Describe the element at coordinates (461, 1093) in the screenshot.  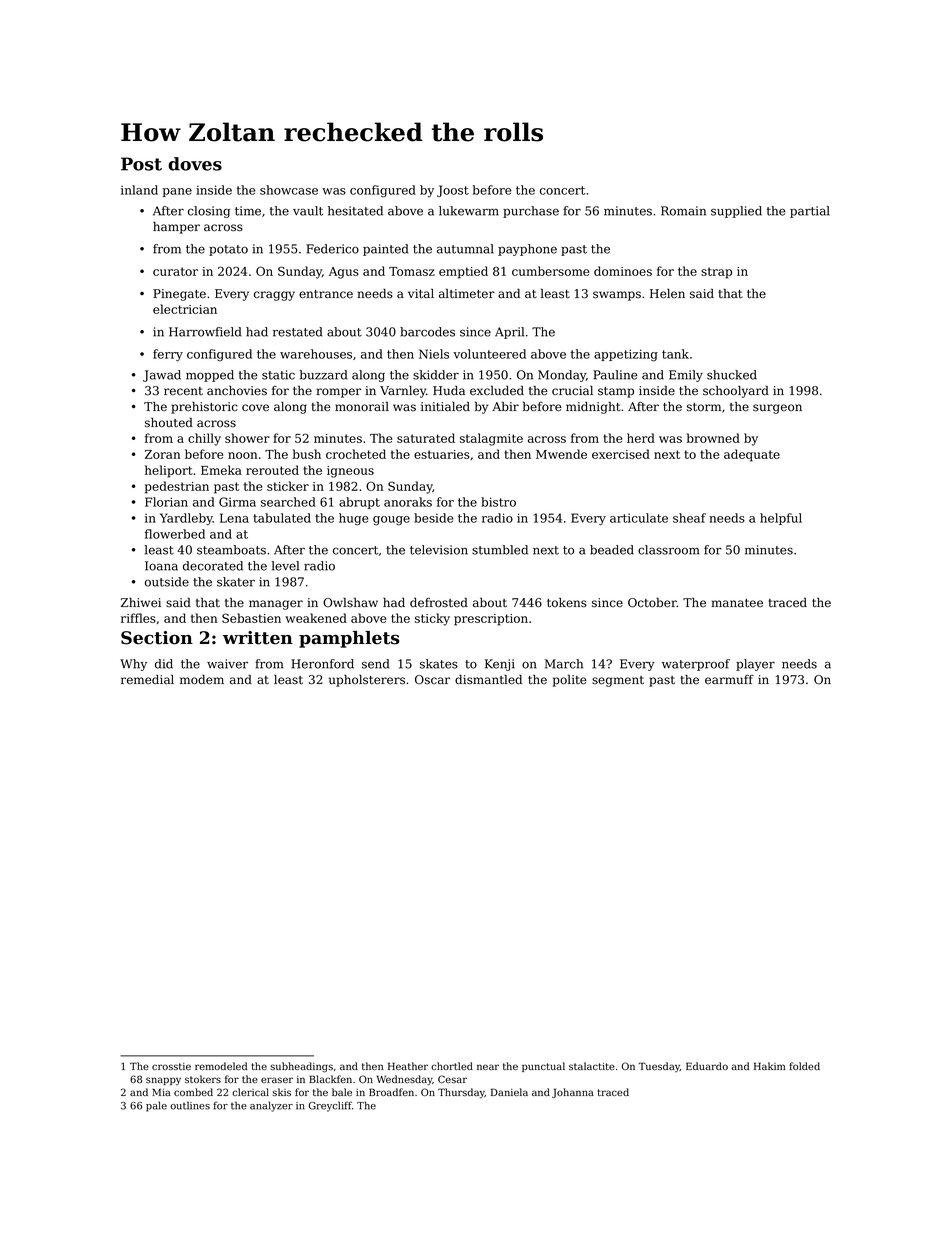
I see `Thursday` at that location.
